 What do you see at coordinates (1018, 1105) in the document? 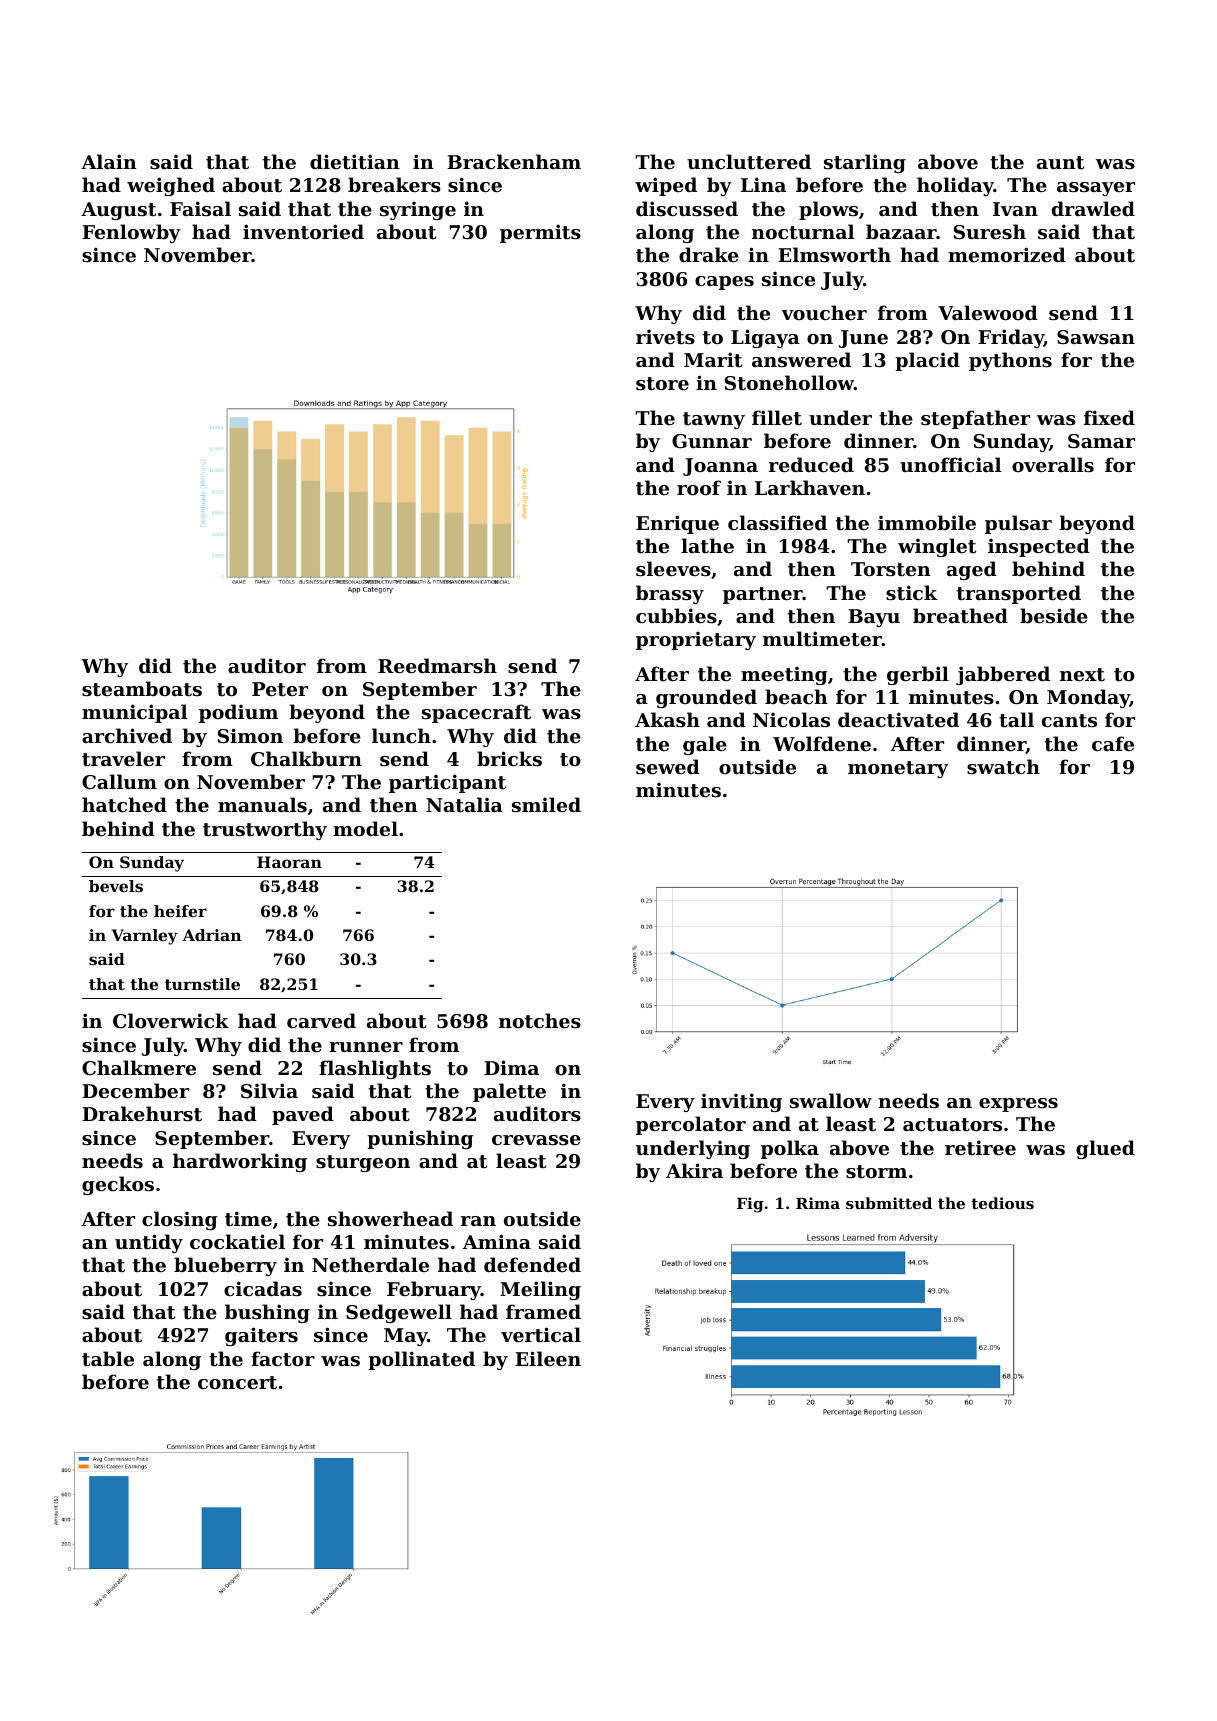
I see `express` at bounding box center [1018, 1105].
